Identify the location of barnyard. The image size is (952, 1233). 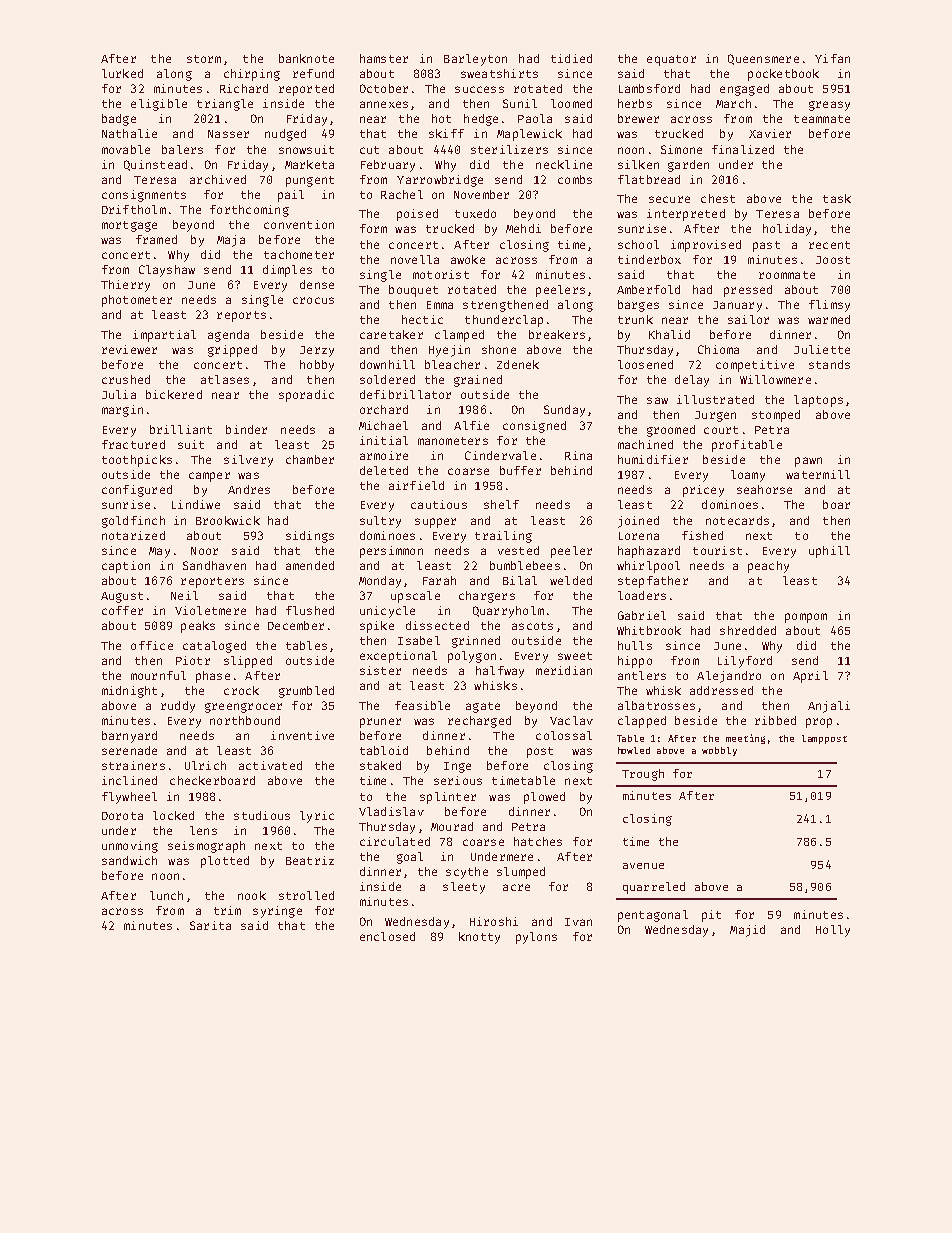
(129, 737).
